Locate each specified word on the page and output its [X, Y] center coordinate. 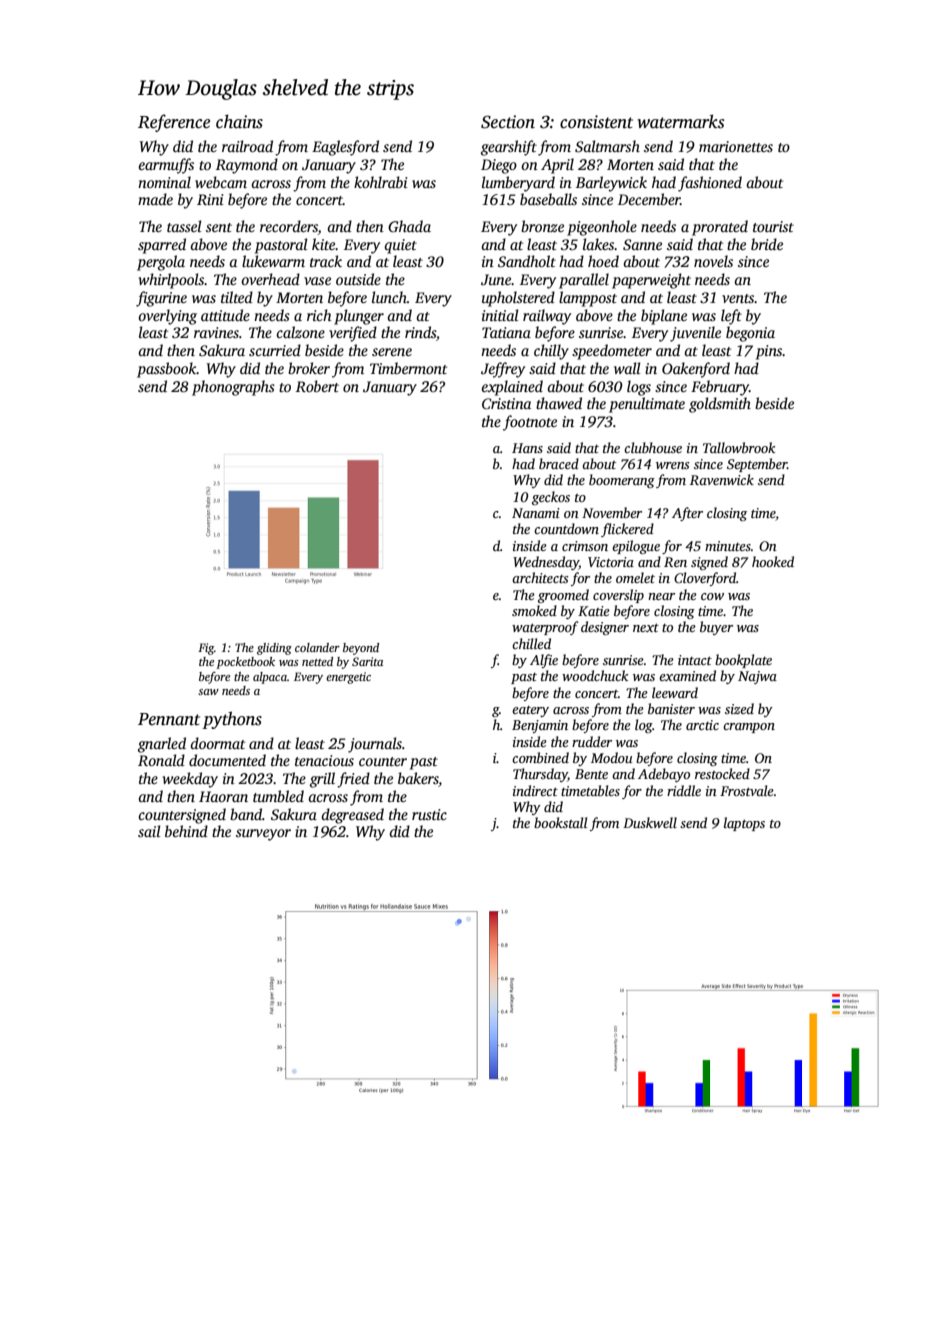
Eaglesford [345, 148]
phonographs [233, 388]
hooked [773, 561]
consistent [596, 122]
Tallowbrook [739, 447]
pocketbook [245, 663]
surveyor [263, 835]
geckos [551, 498]
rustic [429, 814]
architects [540, 577]
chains [239, 121]
